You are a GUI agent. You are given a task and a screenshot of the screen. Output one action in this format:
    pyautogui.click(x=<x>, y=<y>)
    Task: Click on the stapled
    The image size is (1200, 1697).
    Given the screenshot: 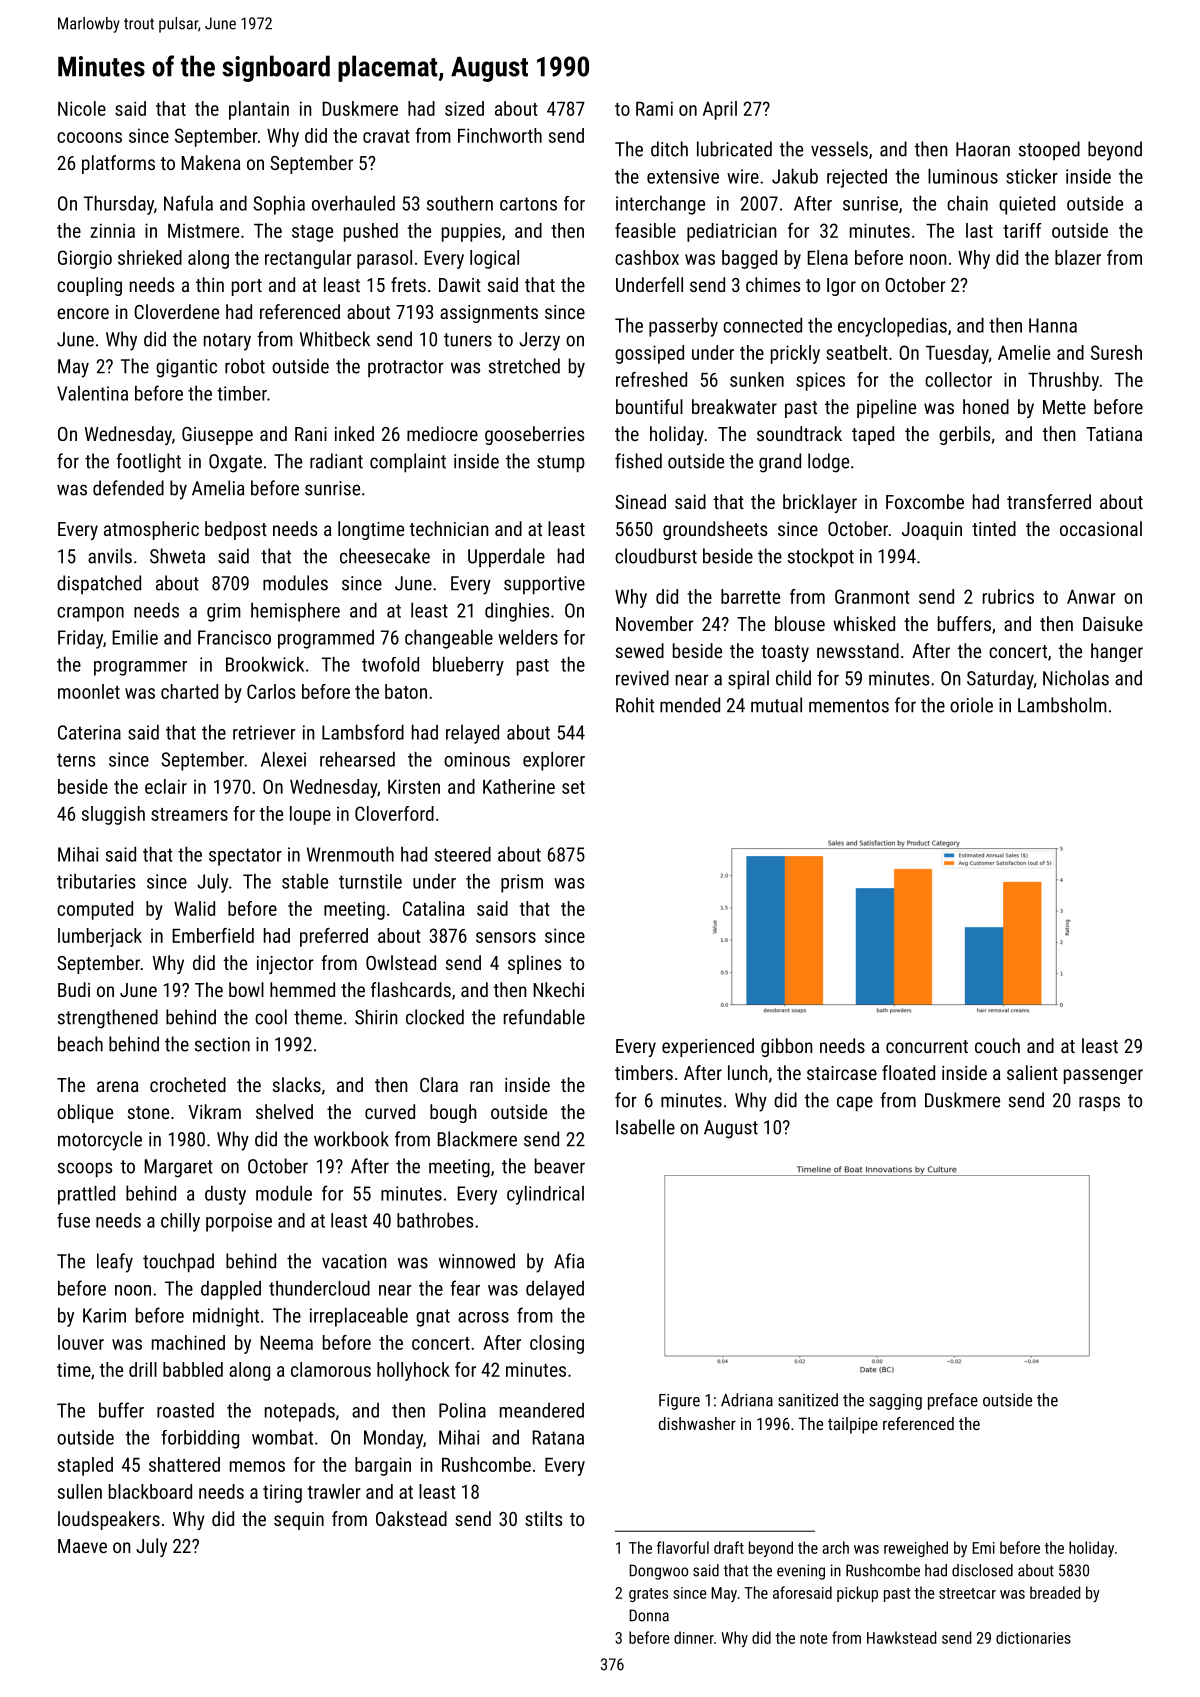 What is the action you would take?
    pyautogui.click(x=85, y=1466)
